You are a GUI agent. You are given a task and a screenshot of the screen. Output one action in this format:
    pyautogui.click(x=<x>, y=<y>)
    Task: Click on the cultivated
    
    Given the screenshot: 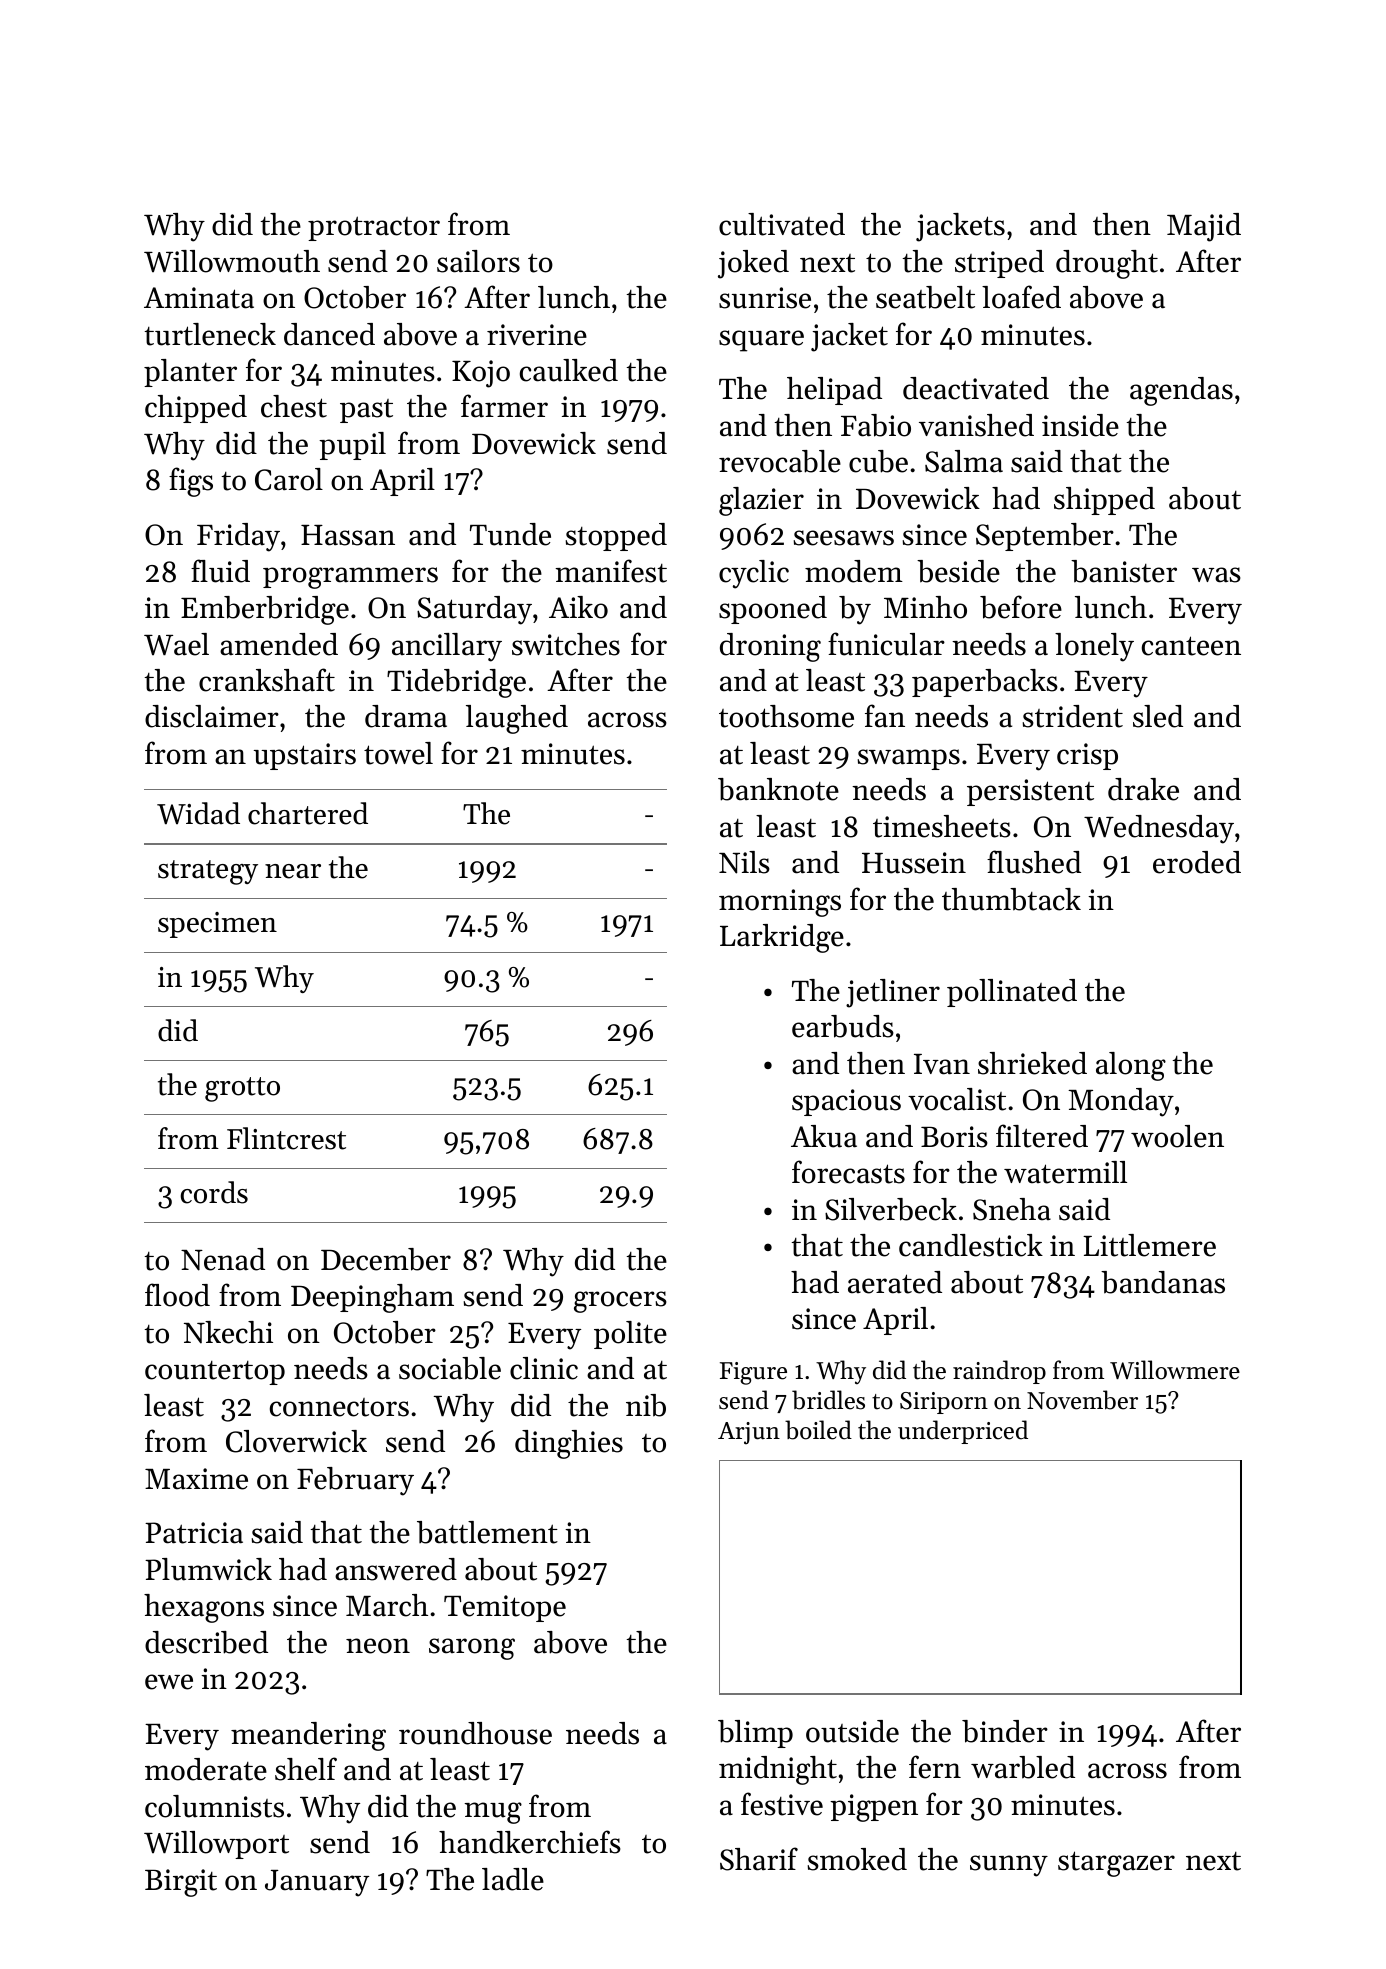 What is the action you would take?
    pyautogui.click(x=782, y=224)
